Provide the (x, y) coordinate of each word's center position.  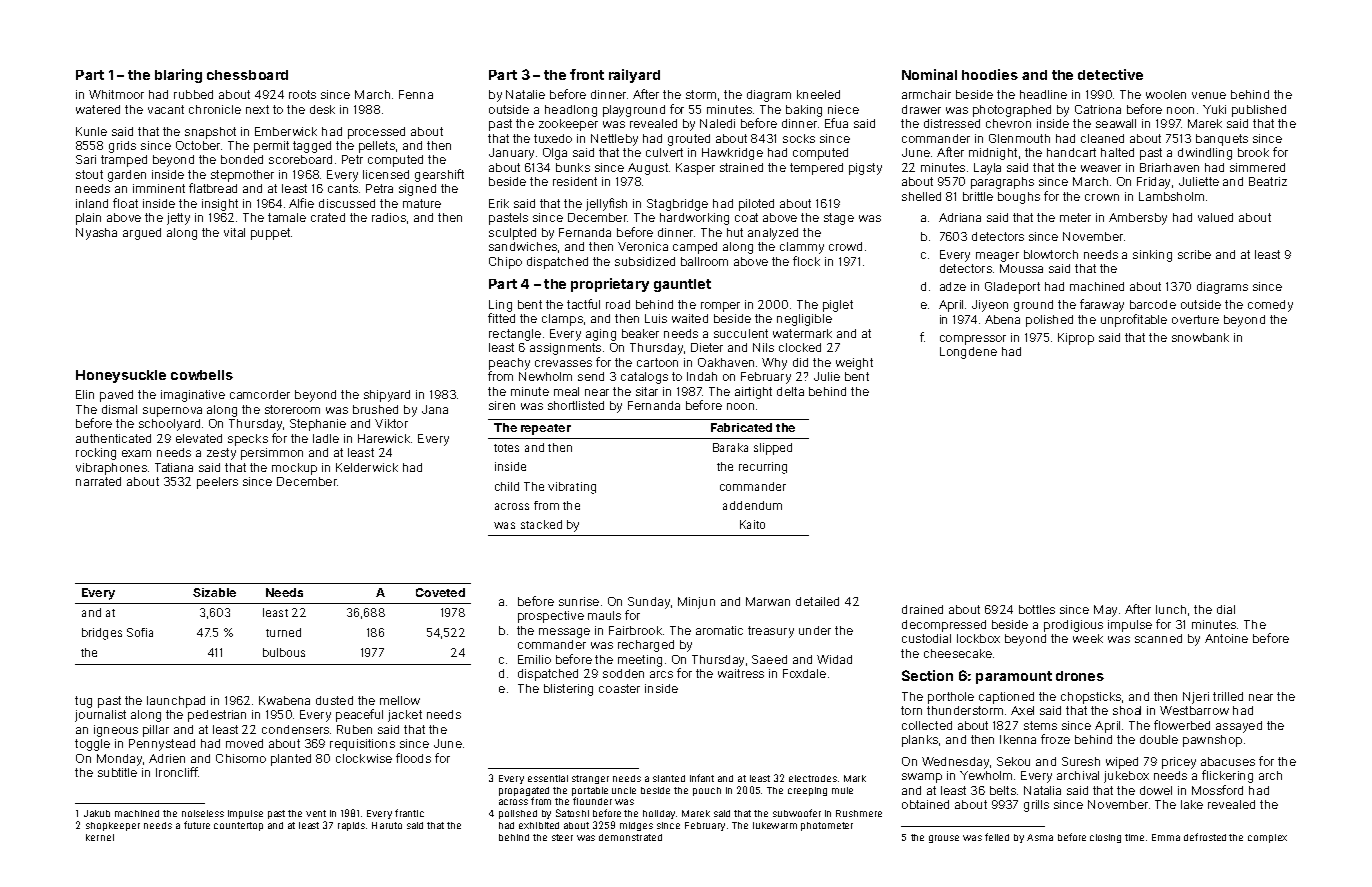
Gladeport (1012, 288)
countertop (238, 826)
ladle (326, 438)
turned (283, 632)
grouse (944, 839)
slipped (773, 449)
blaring (178, 76)
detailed (817, 601)
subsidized (645, 261)
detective (1110, 74)
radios (389, 217)
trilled (1228, 696)
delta (790, 391)
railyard (634, 76)
